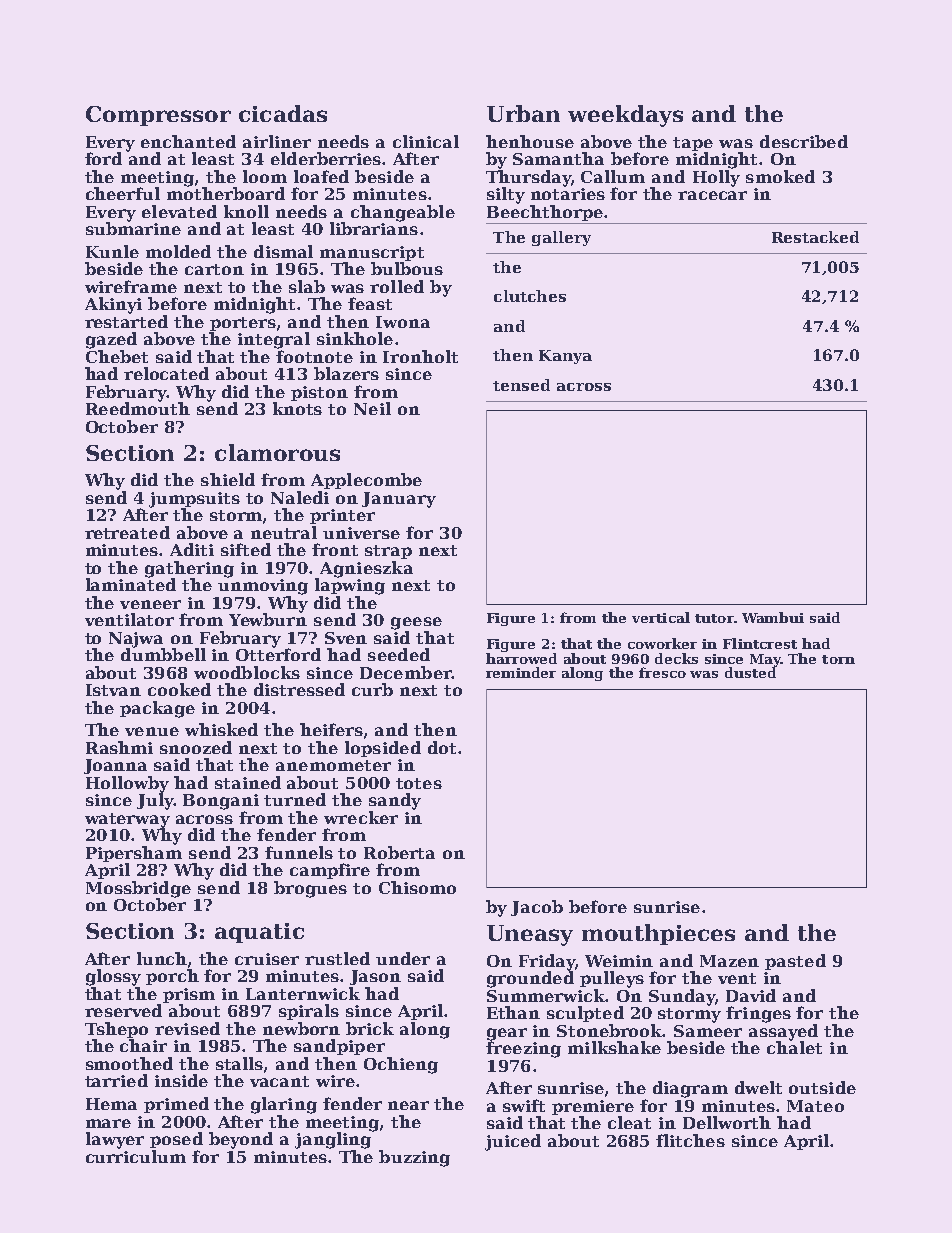  Describe the element at coordinates (565, 357) in the page. I see `Kanya` at that location.
